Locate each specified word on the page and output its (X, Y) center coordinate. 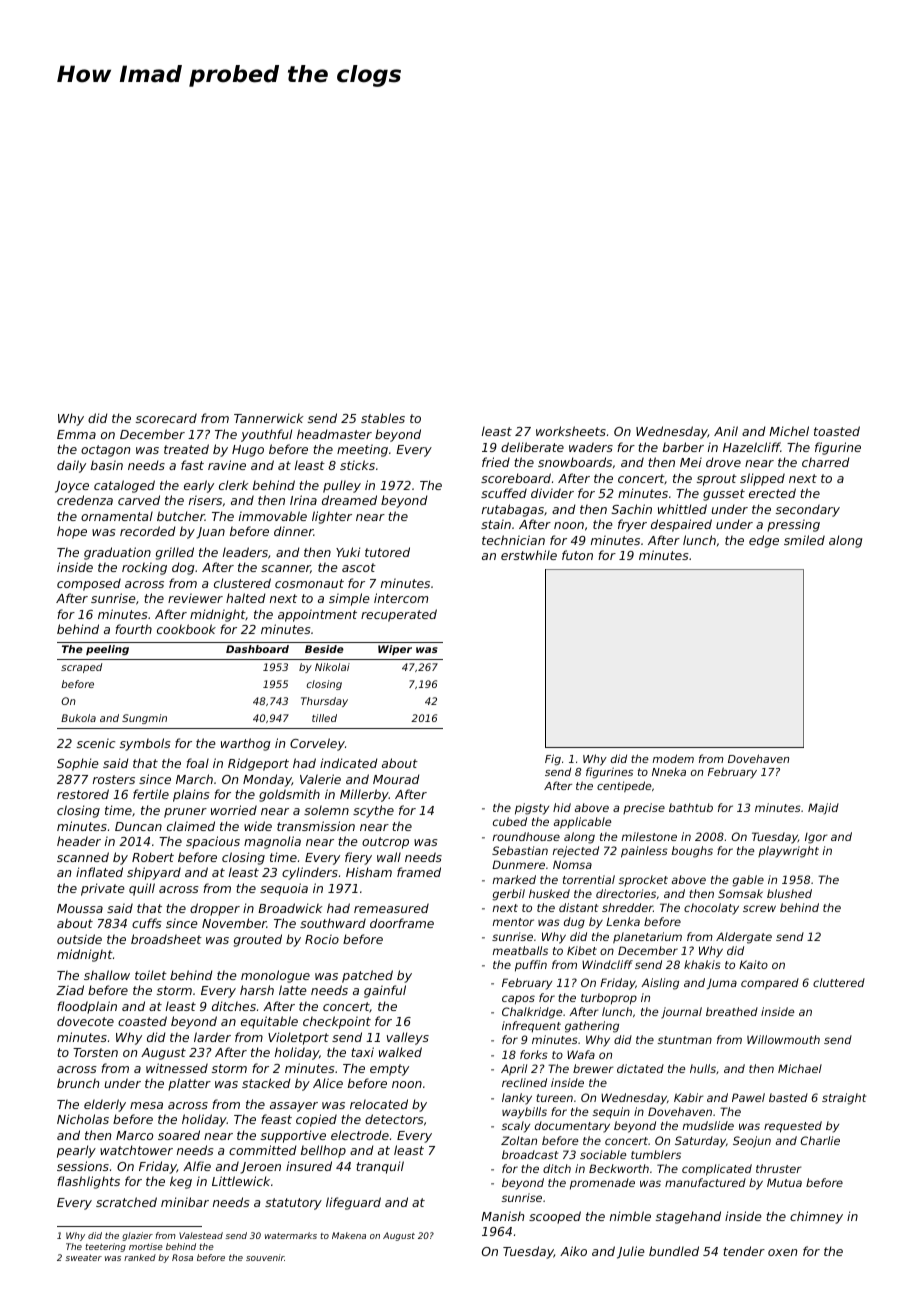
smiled (804, 540)
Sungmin (144, 719)
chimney (816, 1217)
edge (764, 541)
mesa (146, 1105)
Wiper (395, 650)
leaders (245, 552)
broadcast (530, 1154)
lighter (332, 517)
